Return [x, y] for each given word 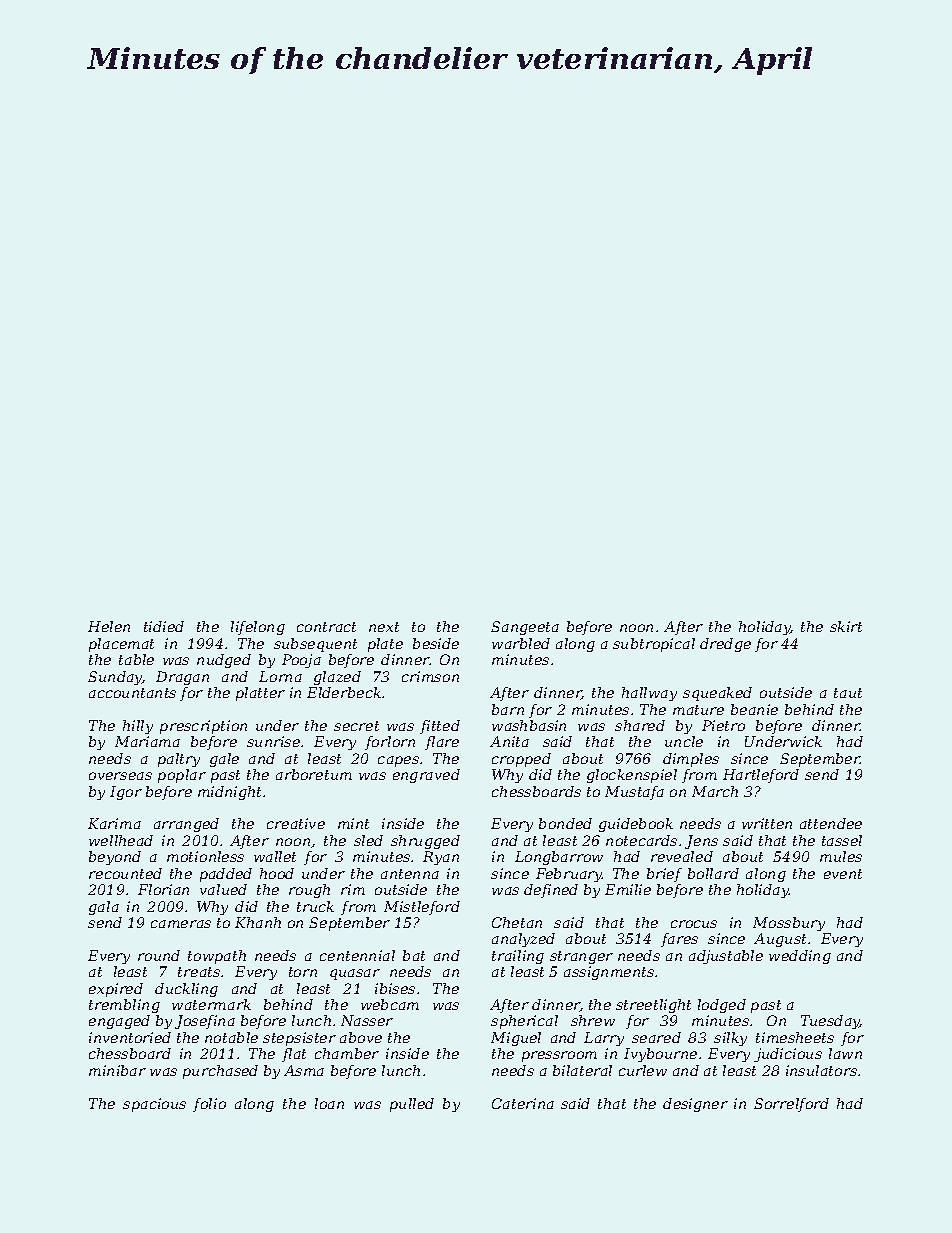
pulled [412, 1105]
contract [326, 627]
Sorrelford [791, 1105]
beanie [754, 709]
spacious [154, 1105]
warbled [521, 643]
